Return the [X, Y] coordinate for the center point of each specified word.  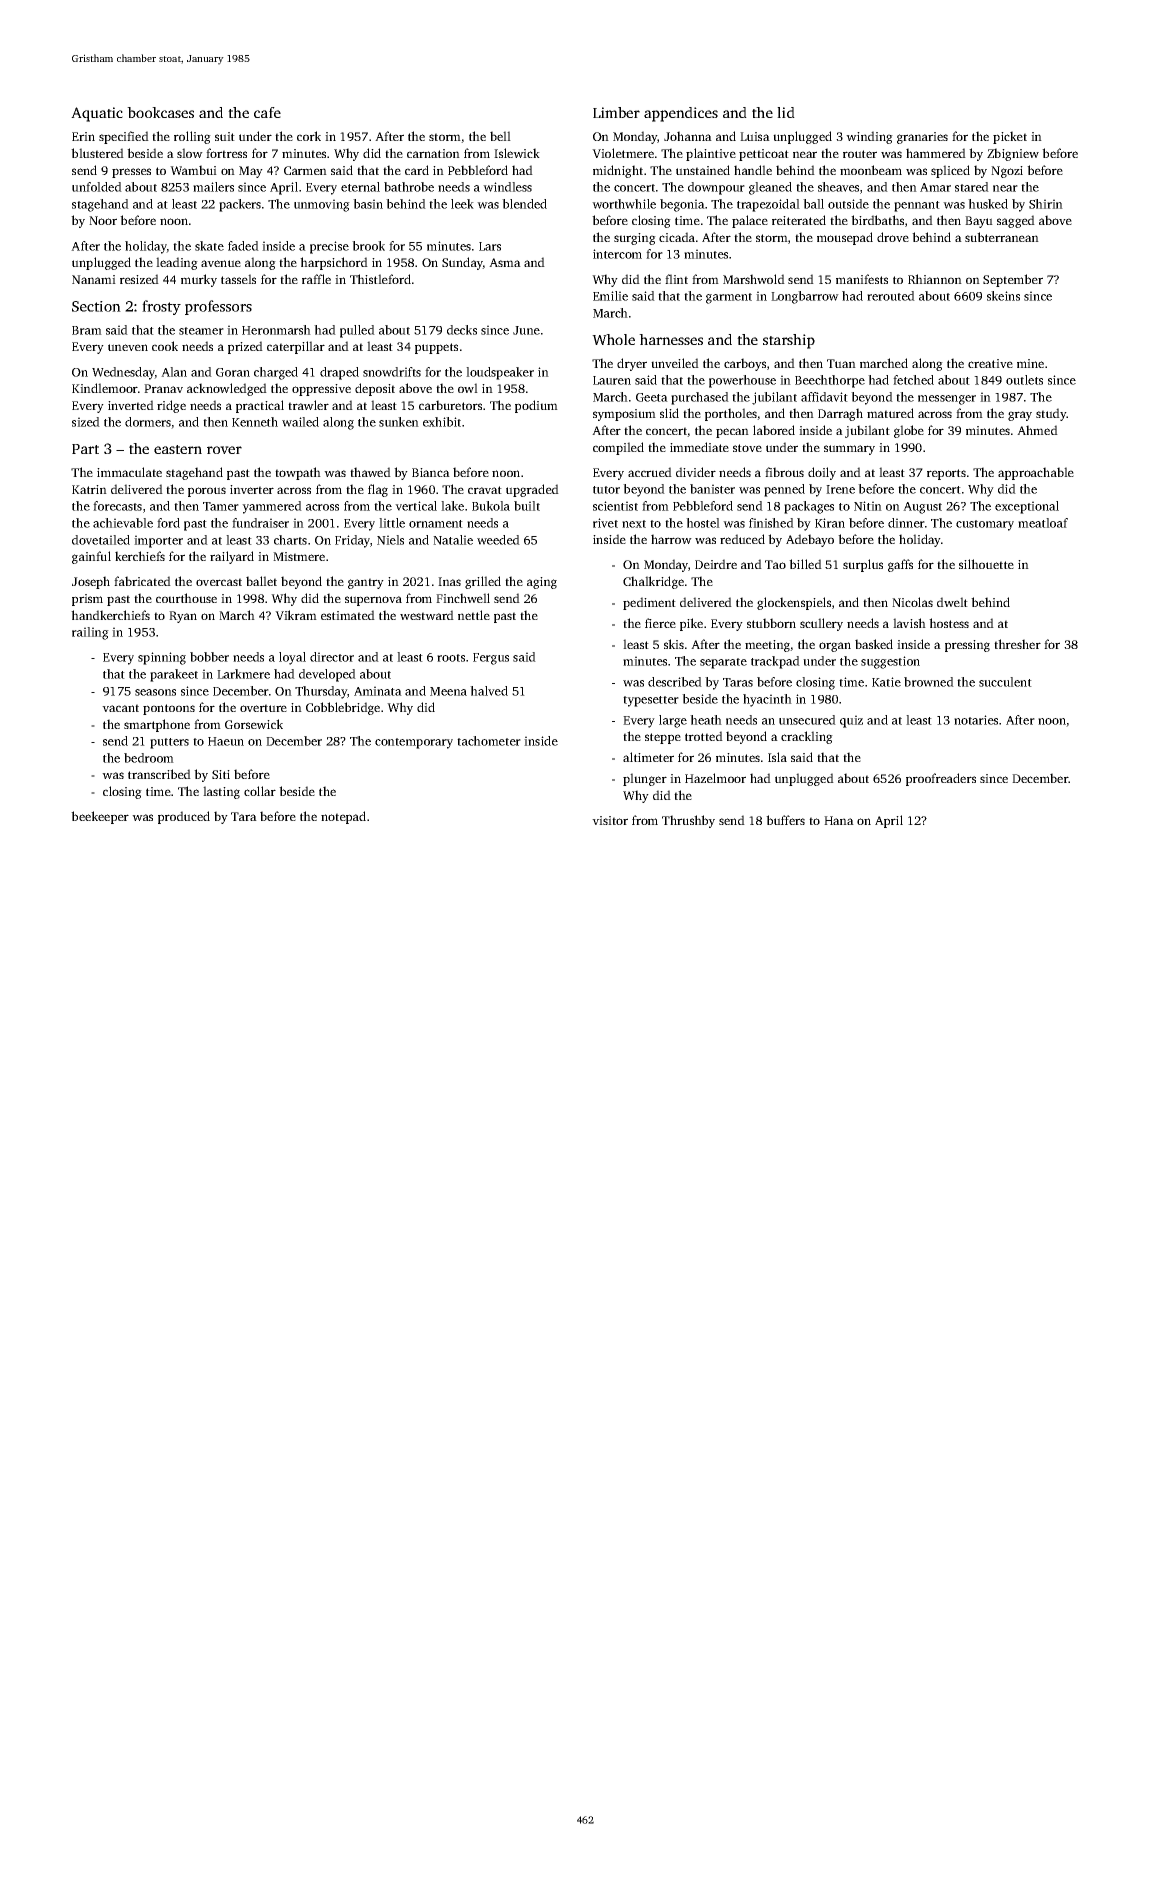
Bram [87, 330]
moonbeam [871, 170]
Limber [616, 112]
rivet [605, 523]
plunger [645, 779]
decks [462, 330]
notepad [343, 817]
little [392, 523]
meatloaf [1043, 523]
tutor [606, 490]
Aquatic [97, 114]
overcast [219, 582]
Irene [840, 489]
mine [1030, 363]
